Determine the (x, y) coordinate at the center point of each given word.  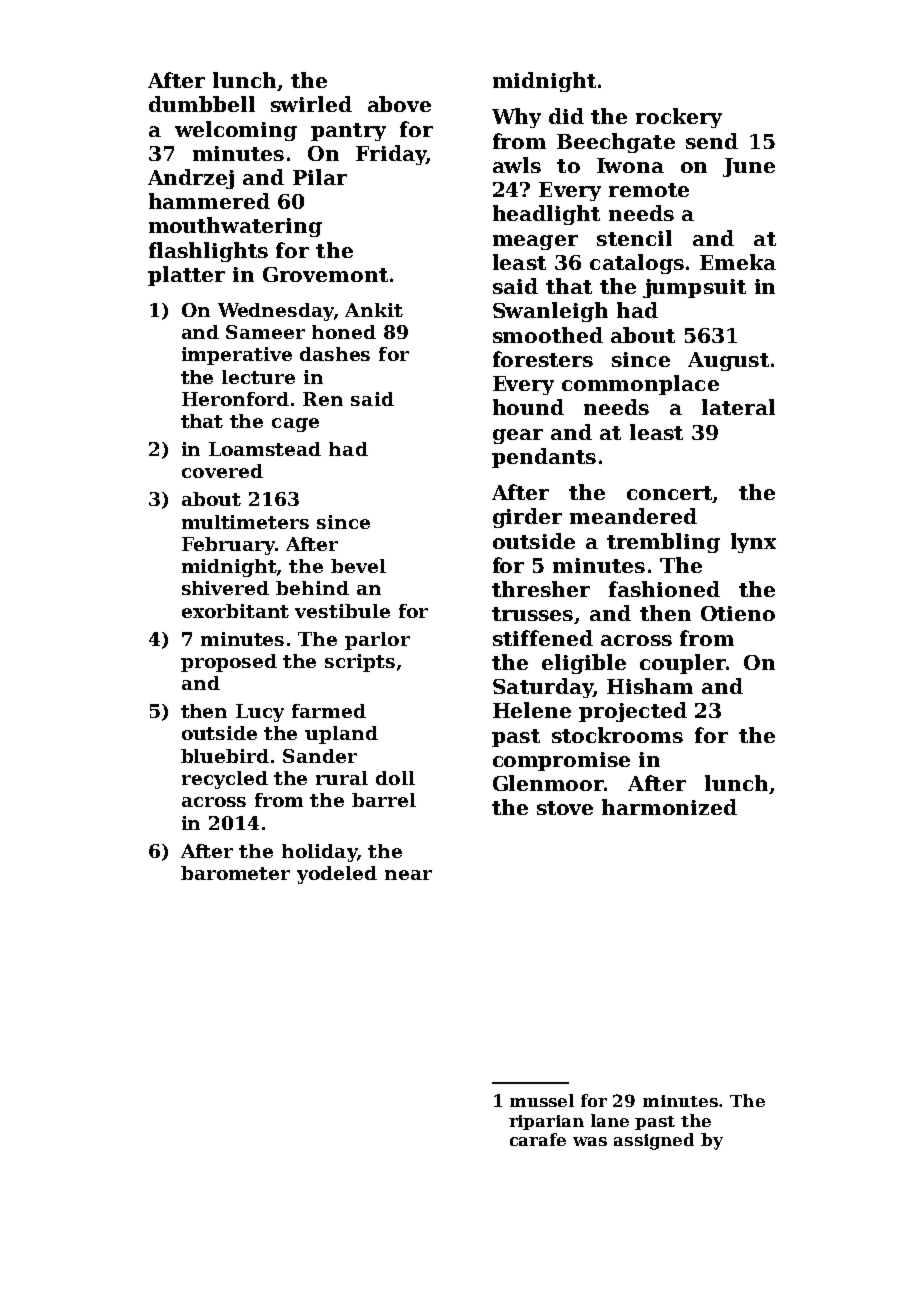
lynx (753, 543)
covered (222, 471)
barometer (235, 873)
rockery (679, 118)
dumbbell (202, 104)
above (399, 104)
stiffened (543, 638)
